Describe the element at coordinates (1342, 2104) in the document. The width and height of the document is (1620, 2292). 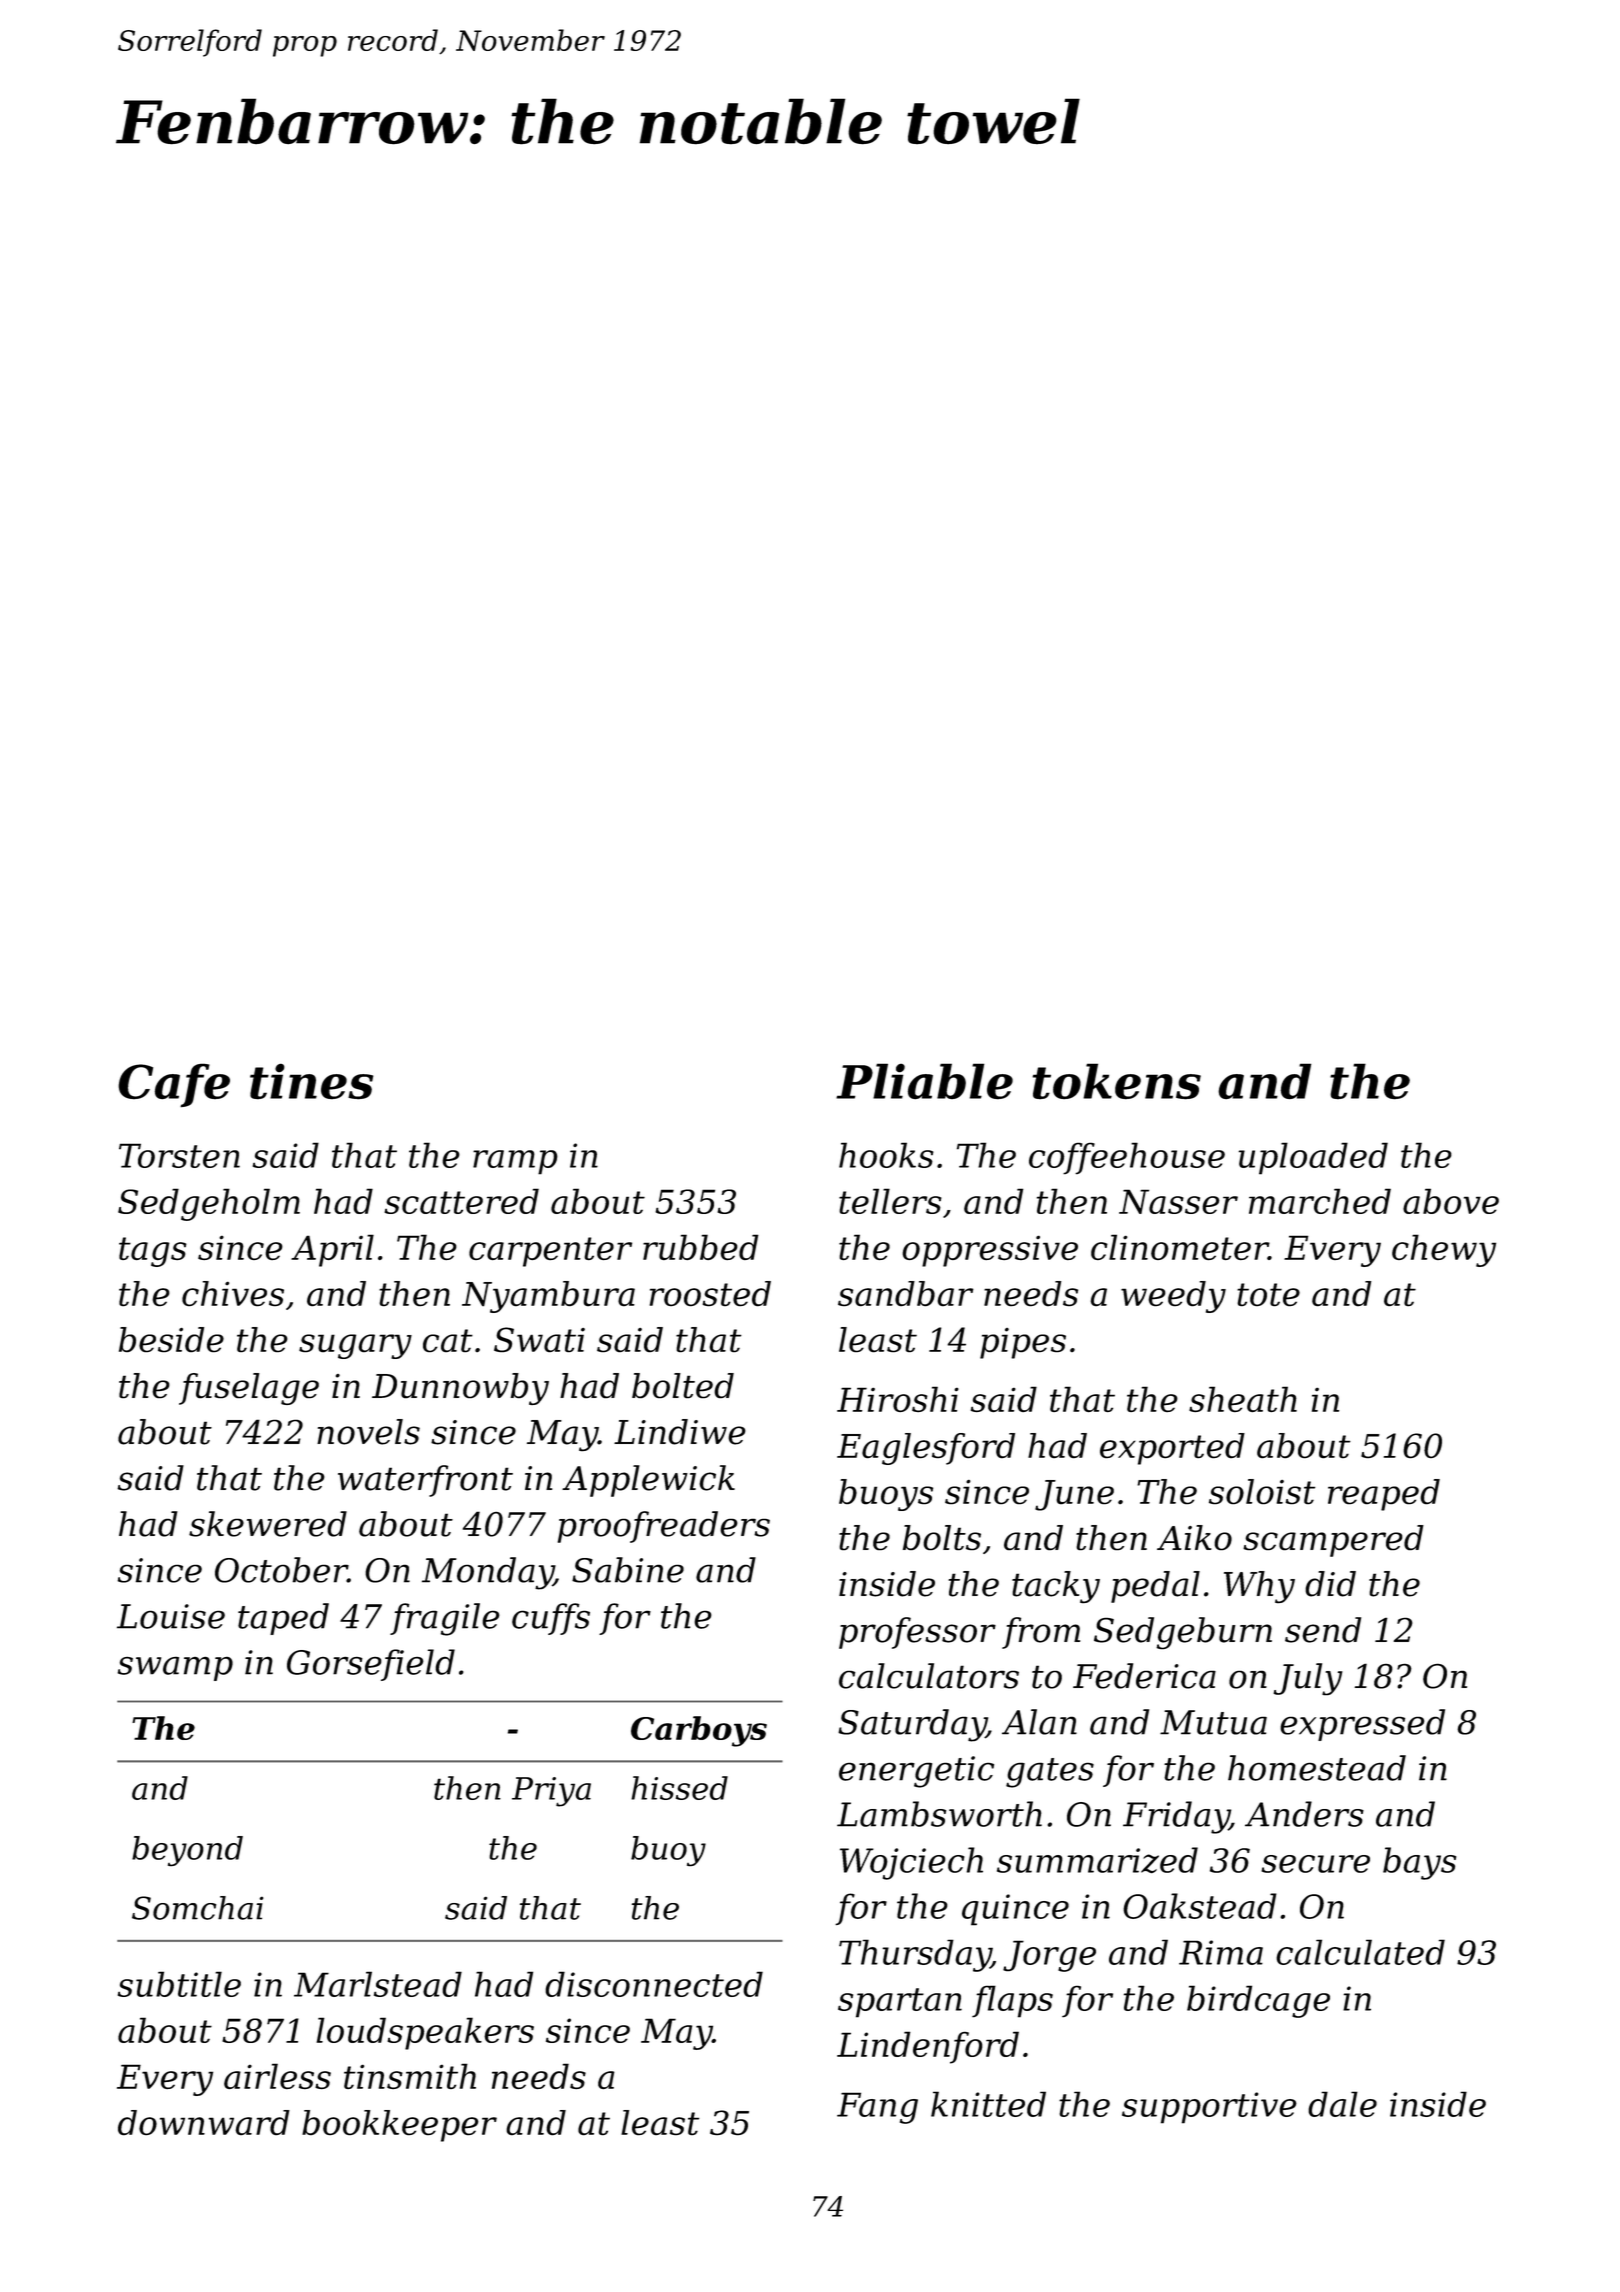
I see `dale` at that location.
